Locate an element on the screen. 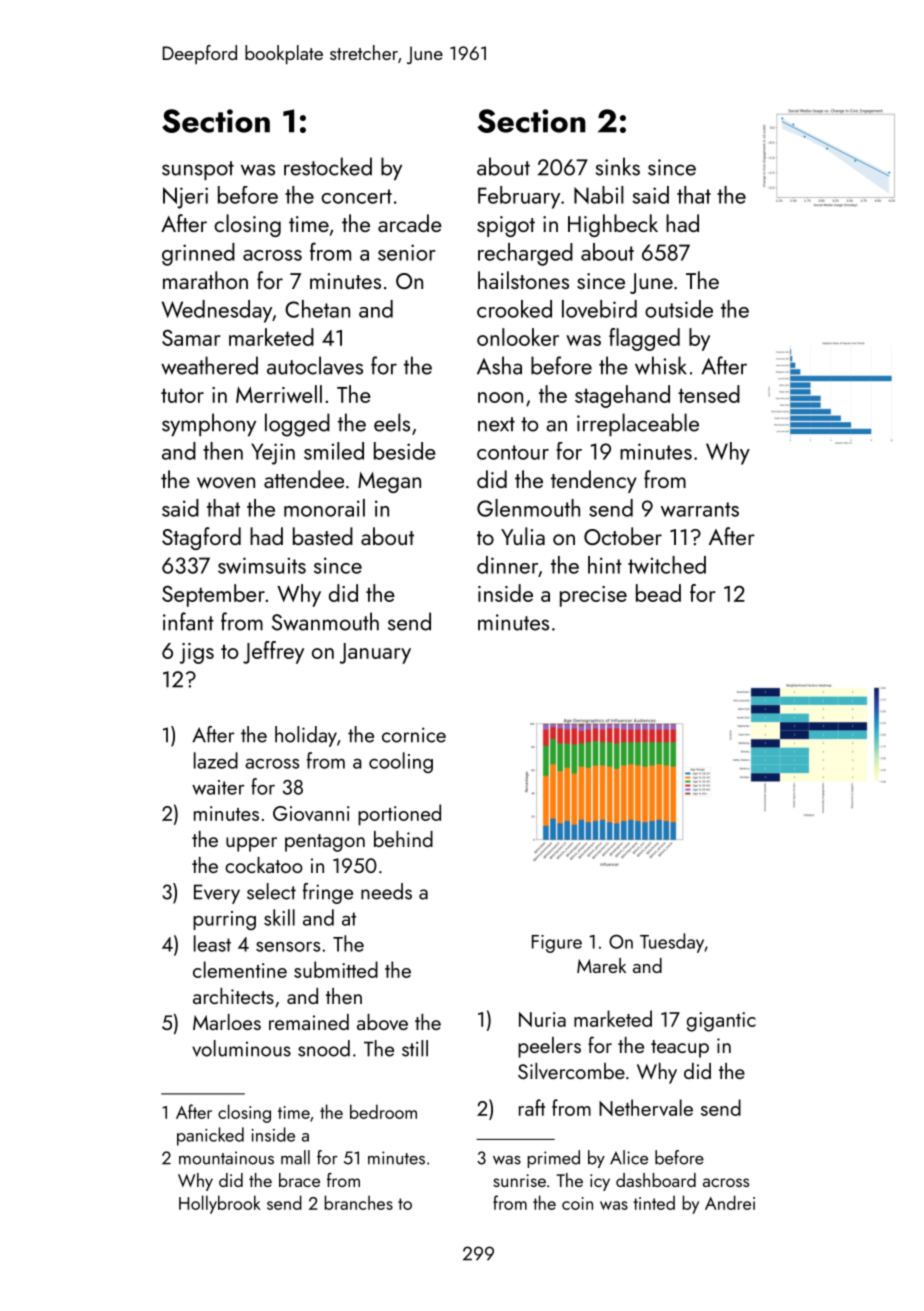 The width and height of the screenshot is (924, 1311). Njeri is located at coordinates (185, 198).
